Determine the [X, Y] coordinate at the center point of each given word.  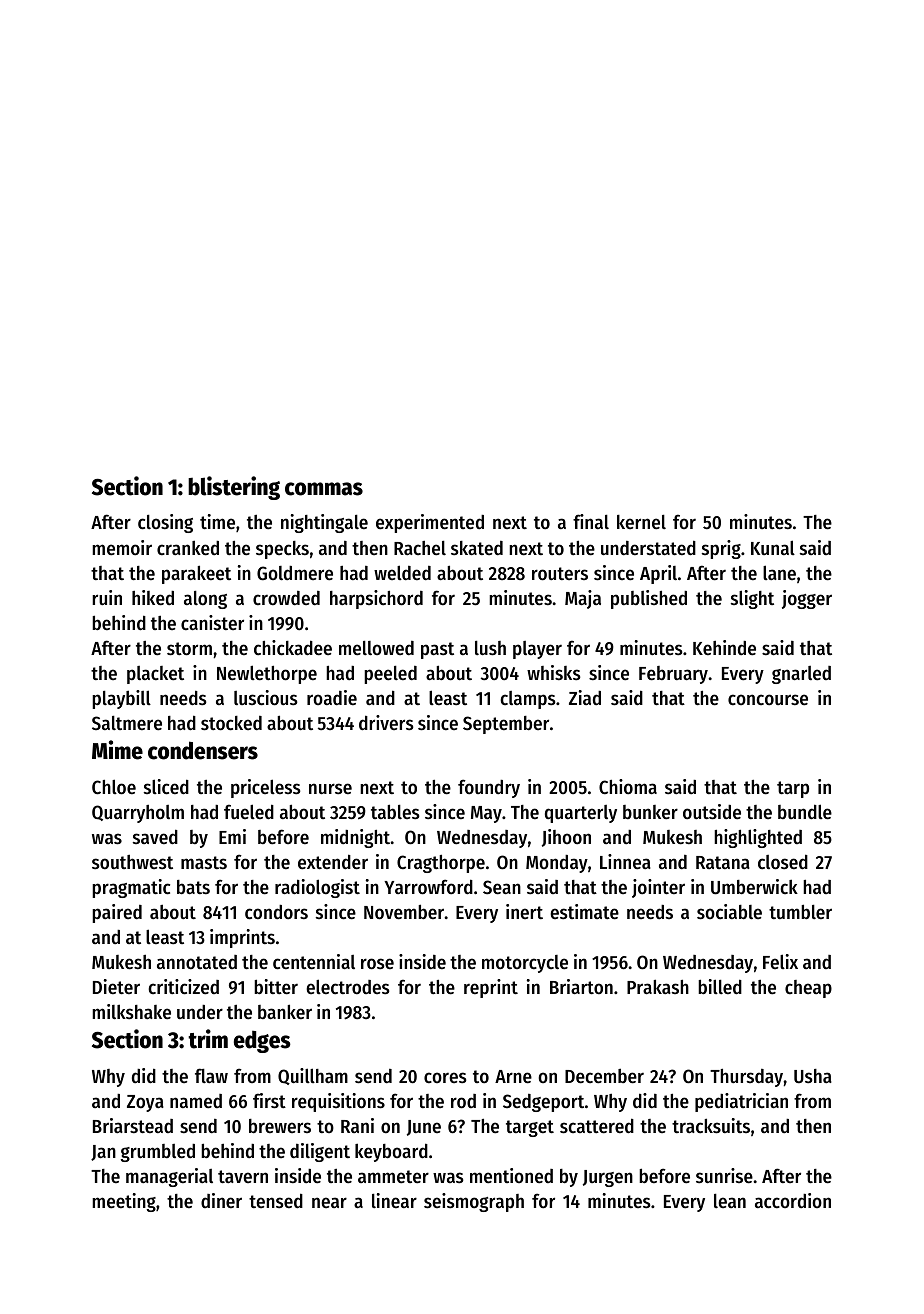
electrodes [348, 987]
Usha [813, 1076]
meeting [124, 1202]
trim [208, 1039]
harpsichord [376, 599]
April [658, 574]
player [537, 650]
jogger [807, 599]
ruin [107, 597]
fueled [249, 812]
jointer [658, 888]
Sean [502, 887]
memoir [122, 548]
